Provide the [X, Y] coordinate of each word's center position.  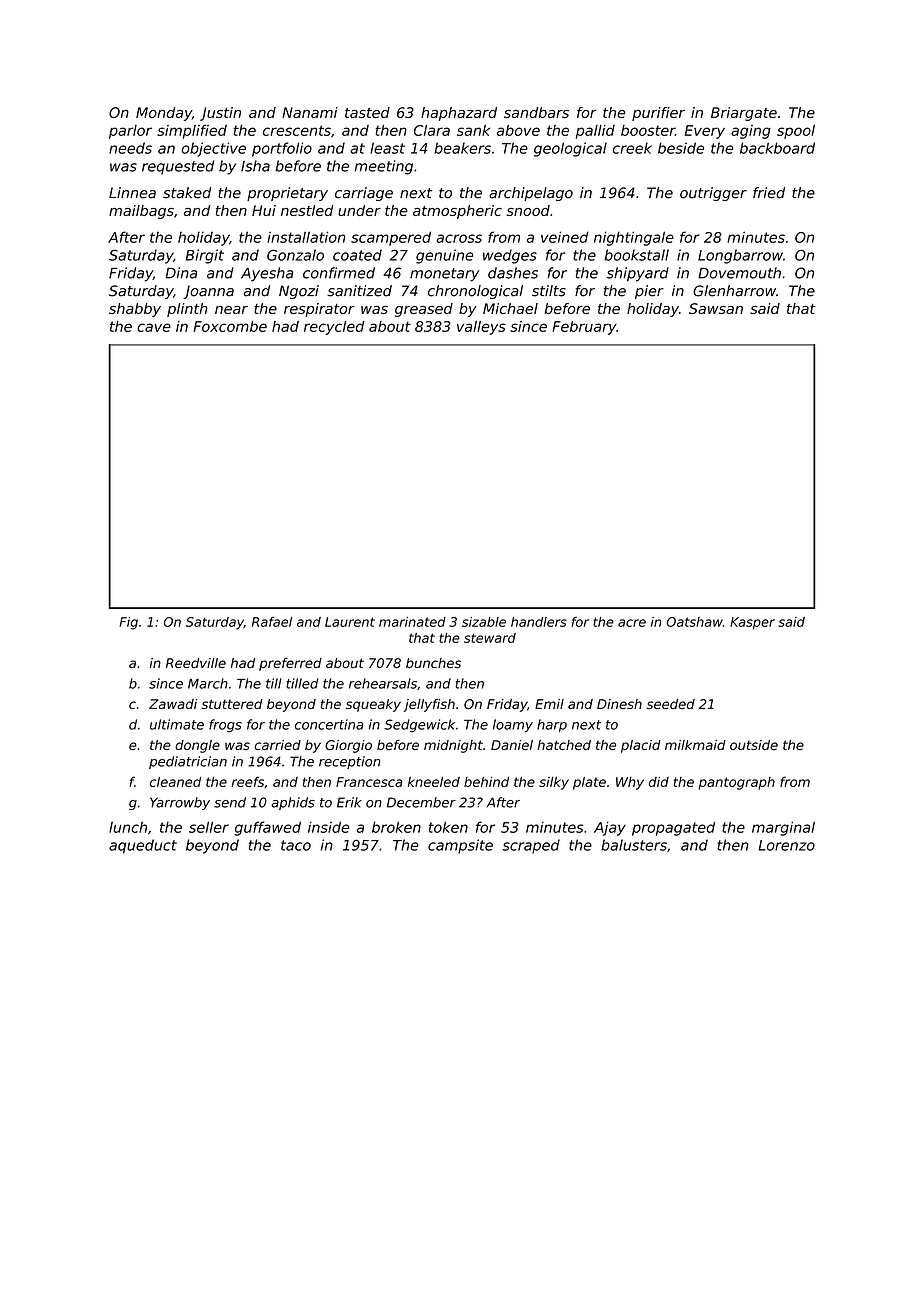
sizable [484, 622]
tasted [367, 112]
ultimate [177, 724]
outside [754, 745]
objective [214, 149]
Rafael [272, 622]
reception [350, 762]
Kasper [752, 623]
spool [796, 132]
